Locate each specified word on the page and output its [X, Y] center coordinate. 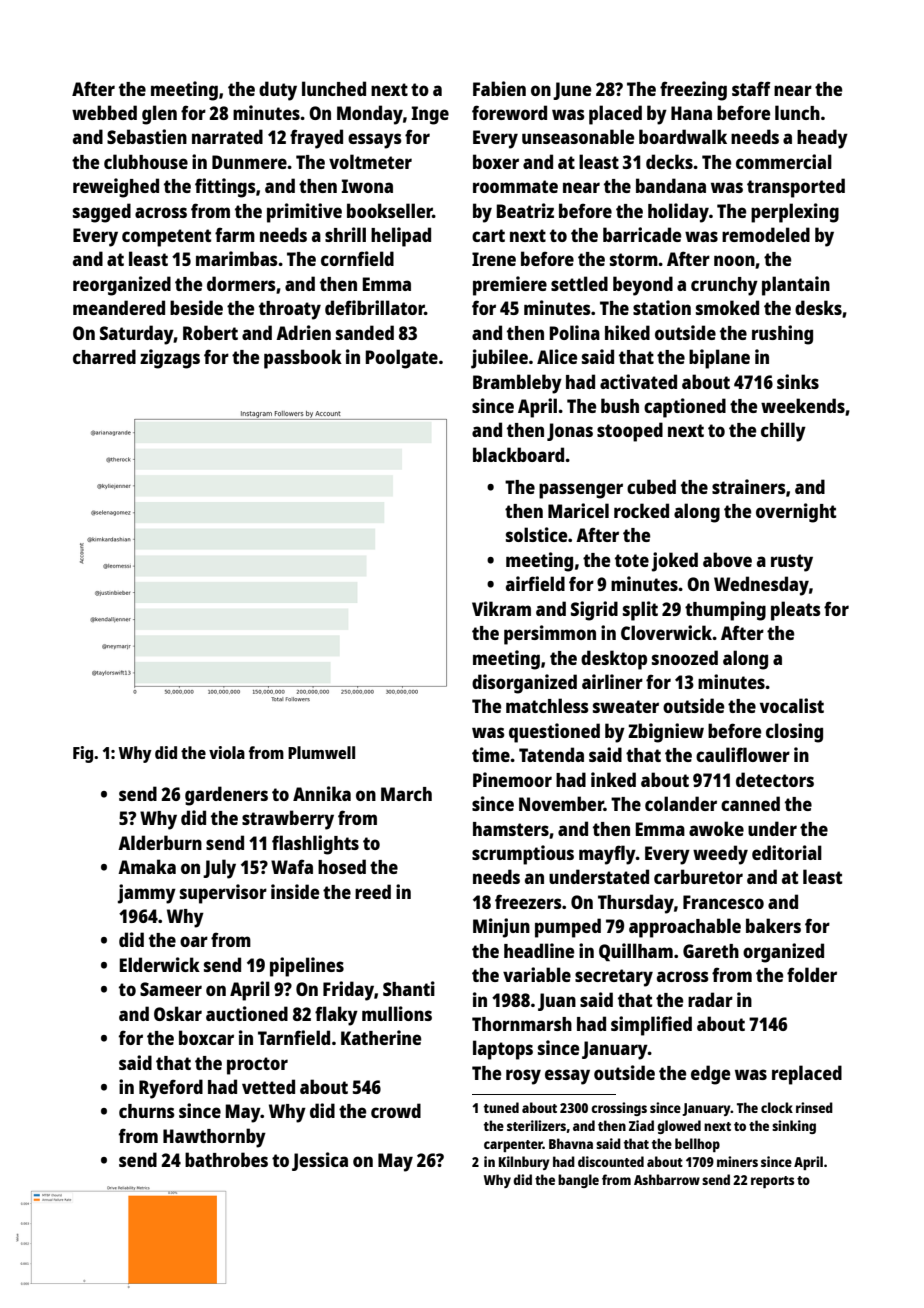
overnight [796, 513]
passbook [303, 359]
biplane [719, 359]
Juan [557, 1002]
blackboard [518, 454]
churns [147, 1111]
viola [227, 752]
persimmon [550, 635]
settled [579, 283]
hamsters [511, 829]
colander [681, 803]
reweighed [116, 188]
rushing [782, 335]
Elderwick [160, 964]
